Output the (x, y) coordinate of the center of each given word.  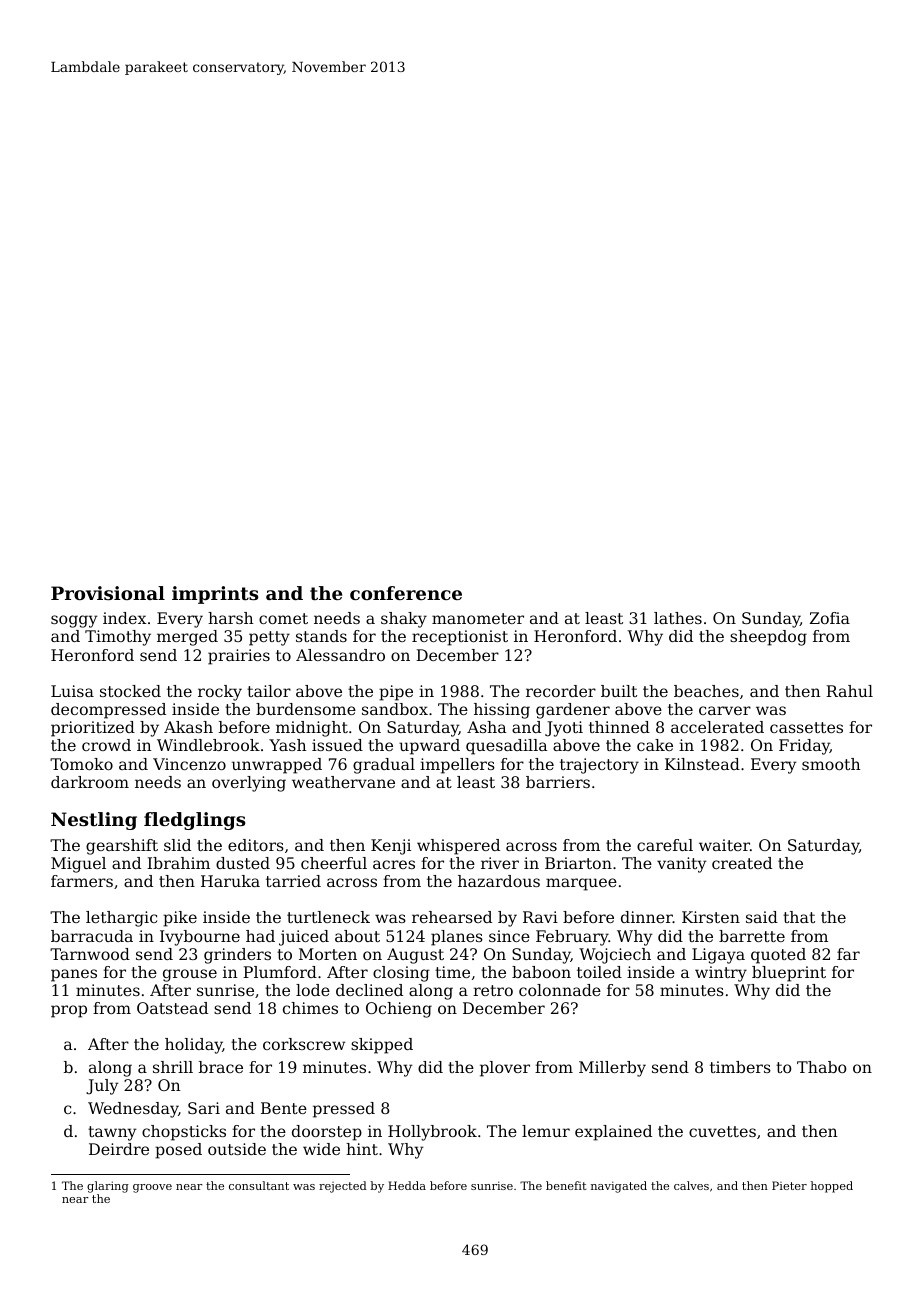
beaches (706, 691)
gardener (573, 711)
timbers (740, 1067)
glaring (108, 1187)
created (742, 863)
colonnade (560, 990)
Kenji (391, 847)
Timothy (118, 638)
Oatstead (172, 1008)
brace (221, 1067)
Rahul (849, 691)
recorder (561, 691)
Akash (188, 727)
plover (505, 1069)
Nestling (94, 821)
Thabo (822, 1067)
